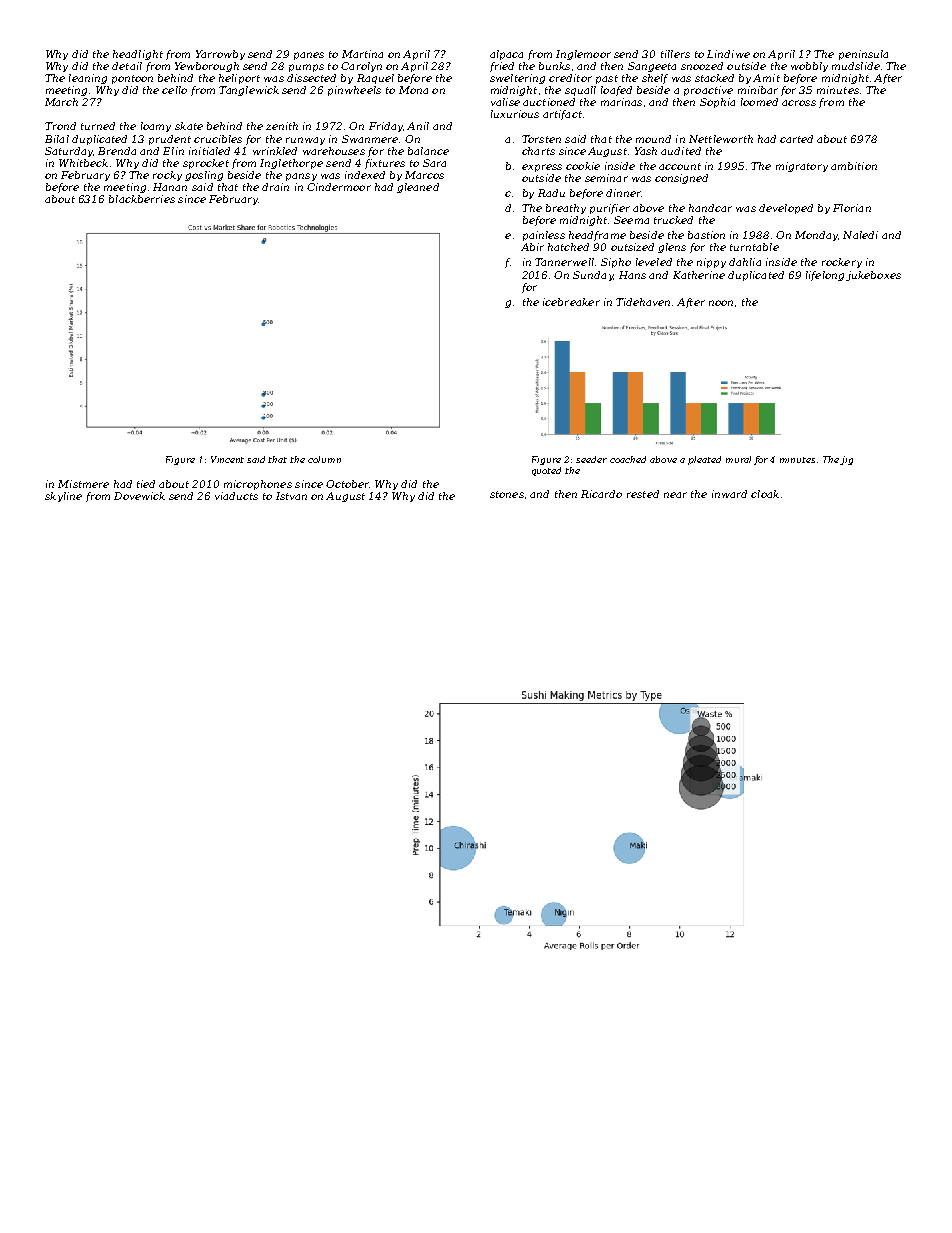 The height and width of the screenshot is (1233, 952). Describe the element at coordinates (139, 496) in the screenshot. I see `Dovewick` at that location.
